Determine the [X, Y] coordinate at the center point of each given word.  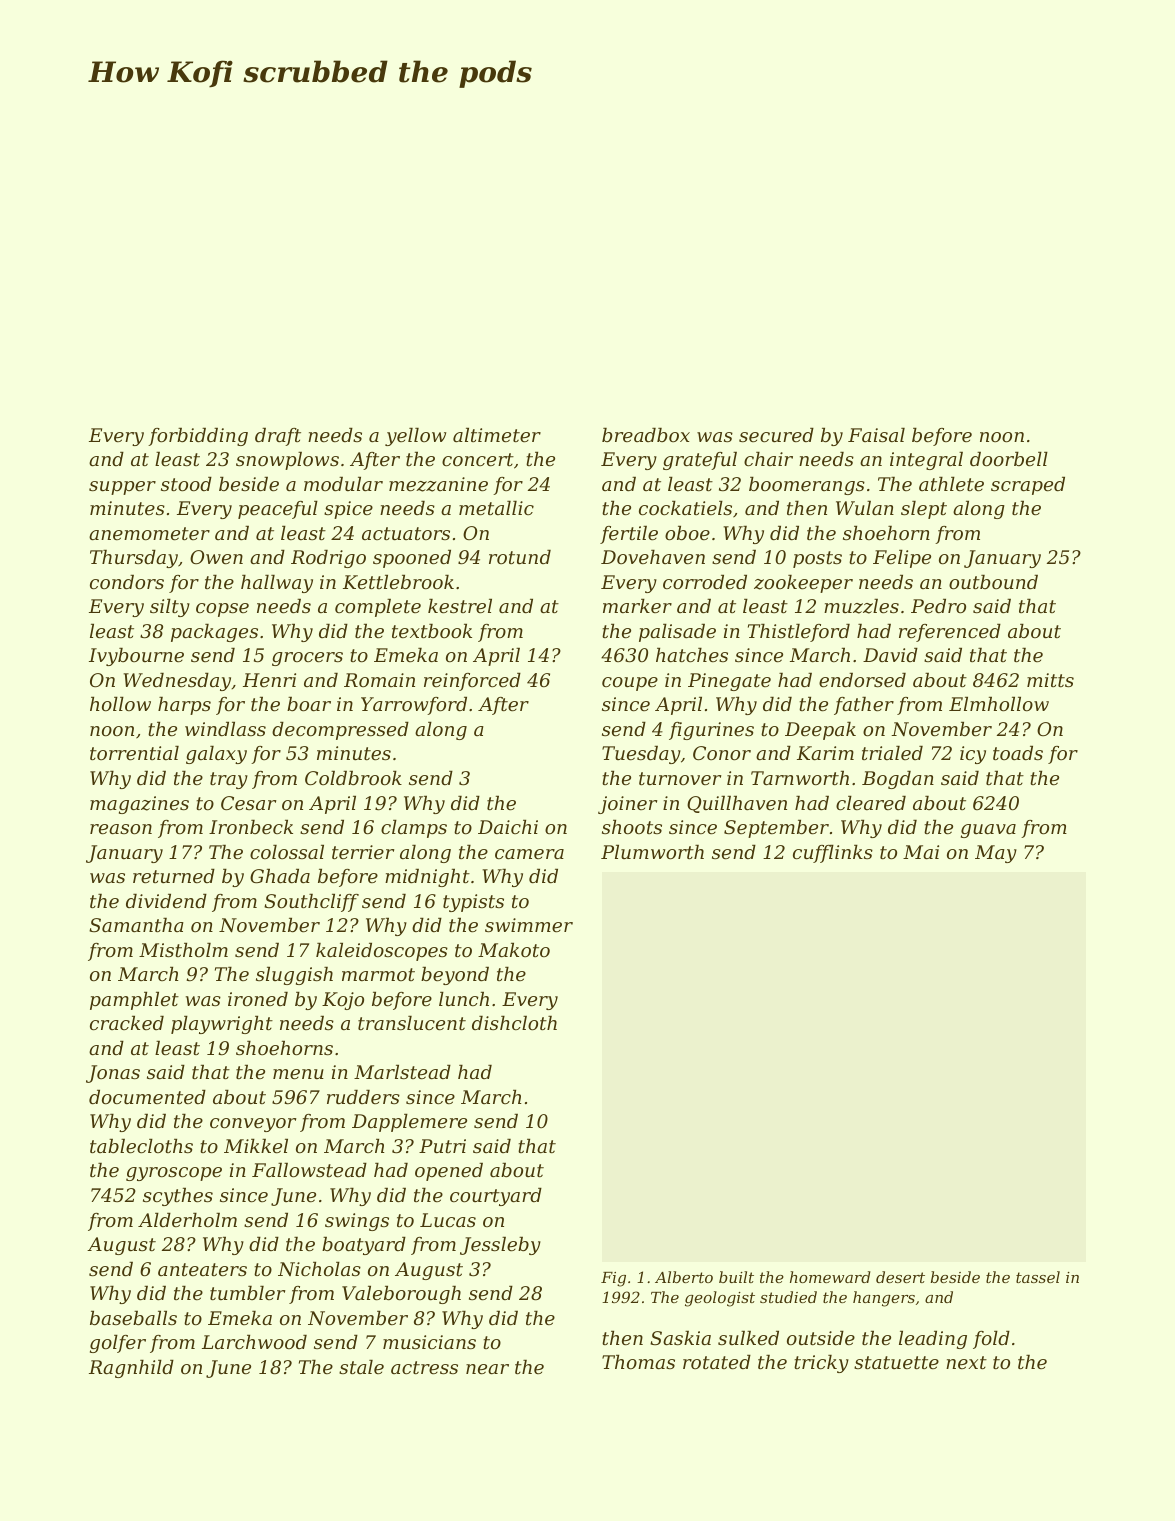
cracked [127, 1023]
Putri [442, 1146]
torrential [134, 753]
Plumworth [652, 852]
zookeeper [803, 584]
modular [343, 484]
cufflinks [833, 854]
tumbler [247, 1293]
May [996, 854]
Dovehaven [653, 557]
